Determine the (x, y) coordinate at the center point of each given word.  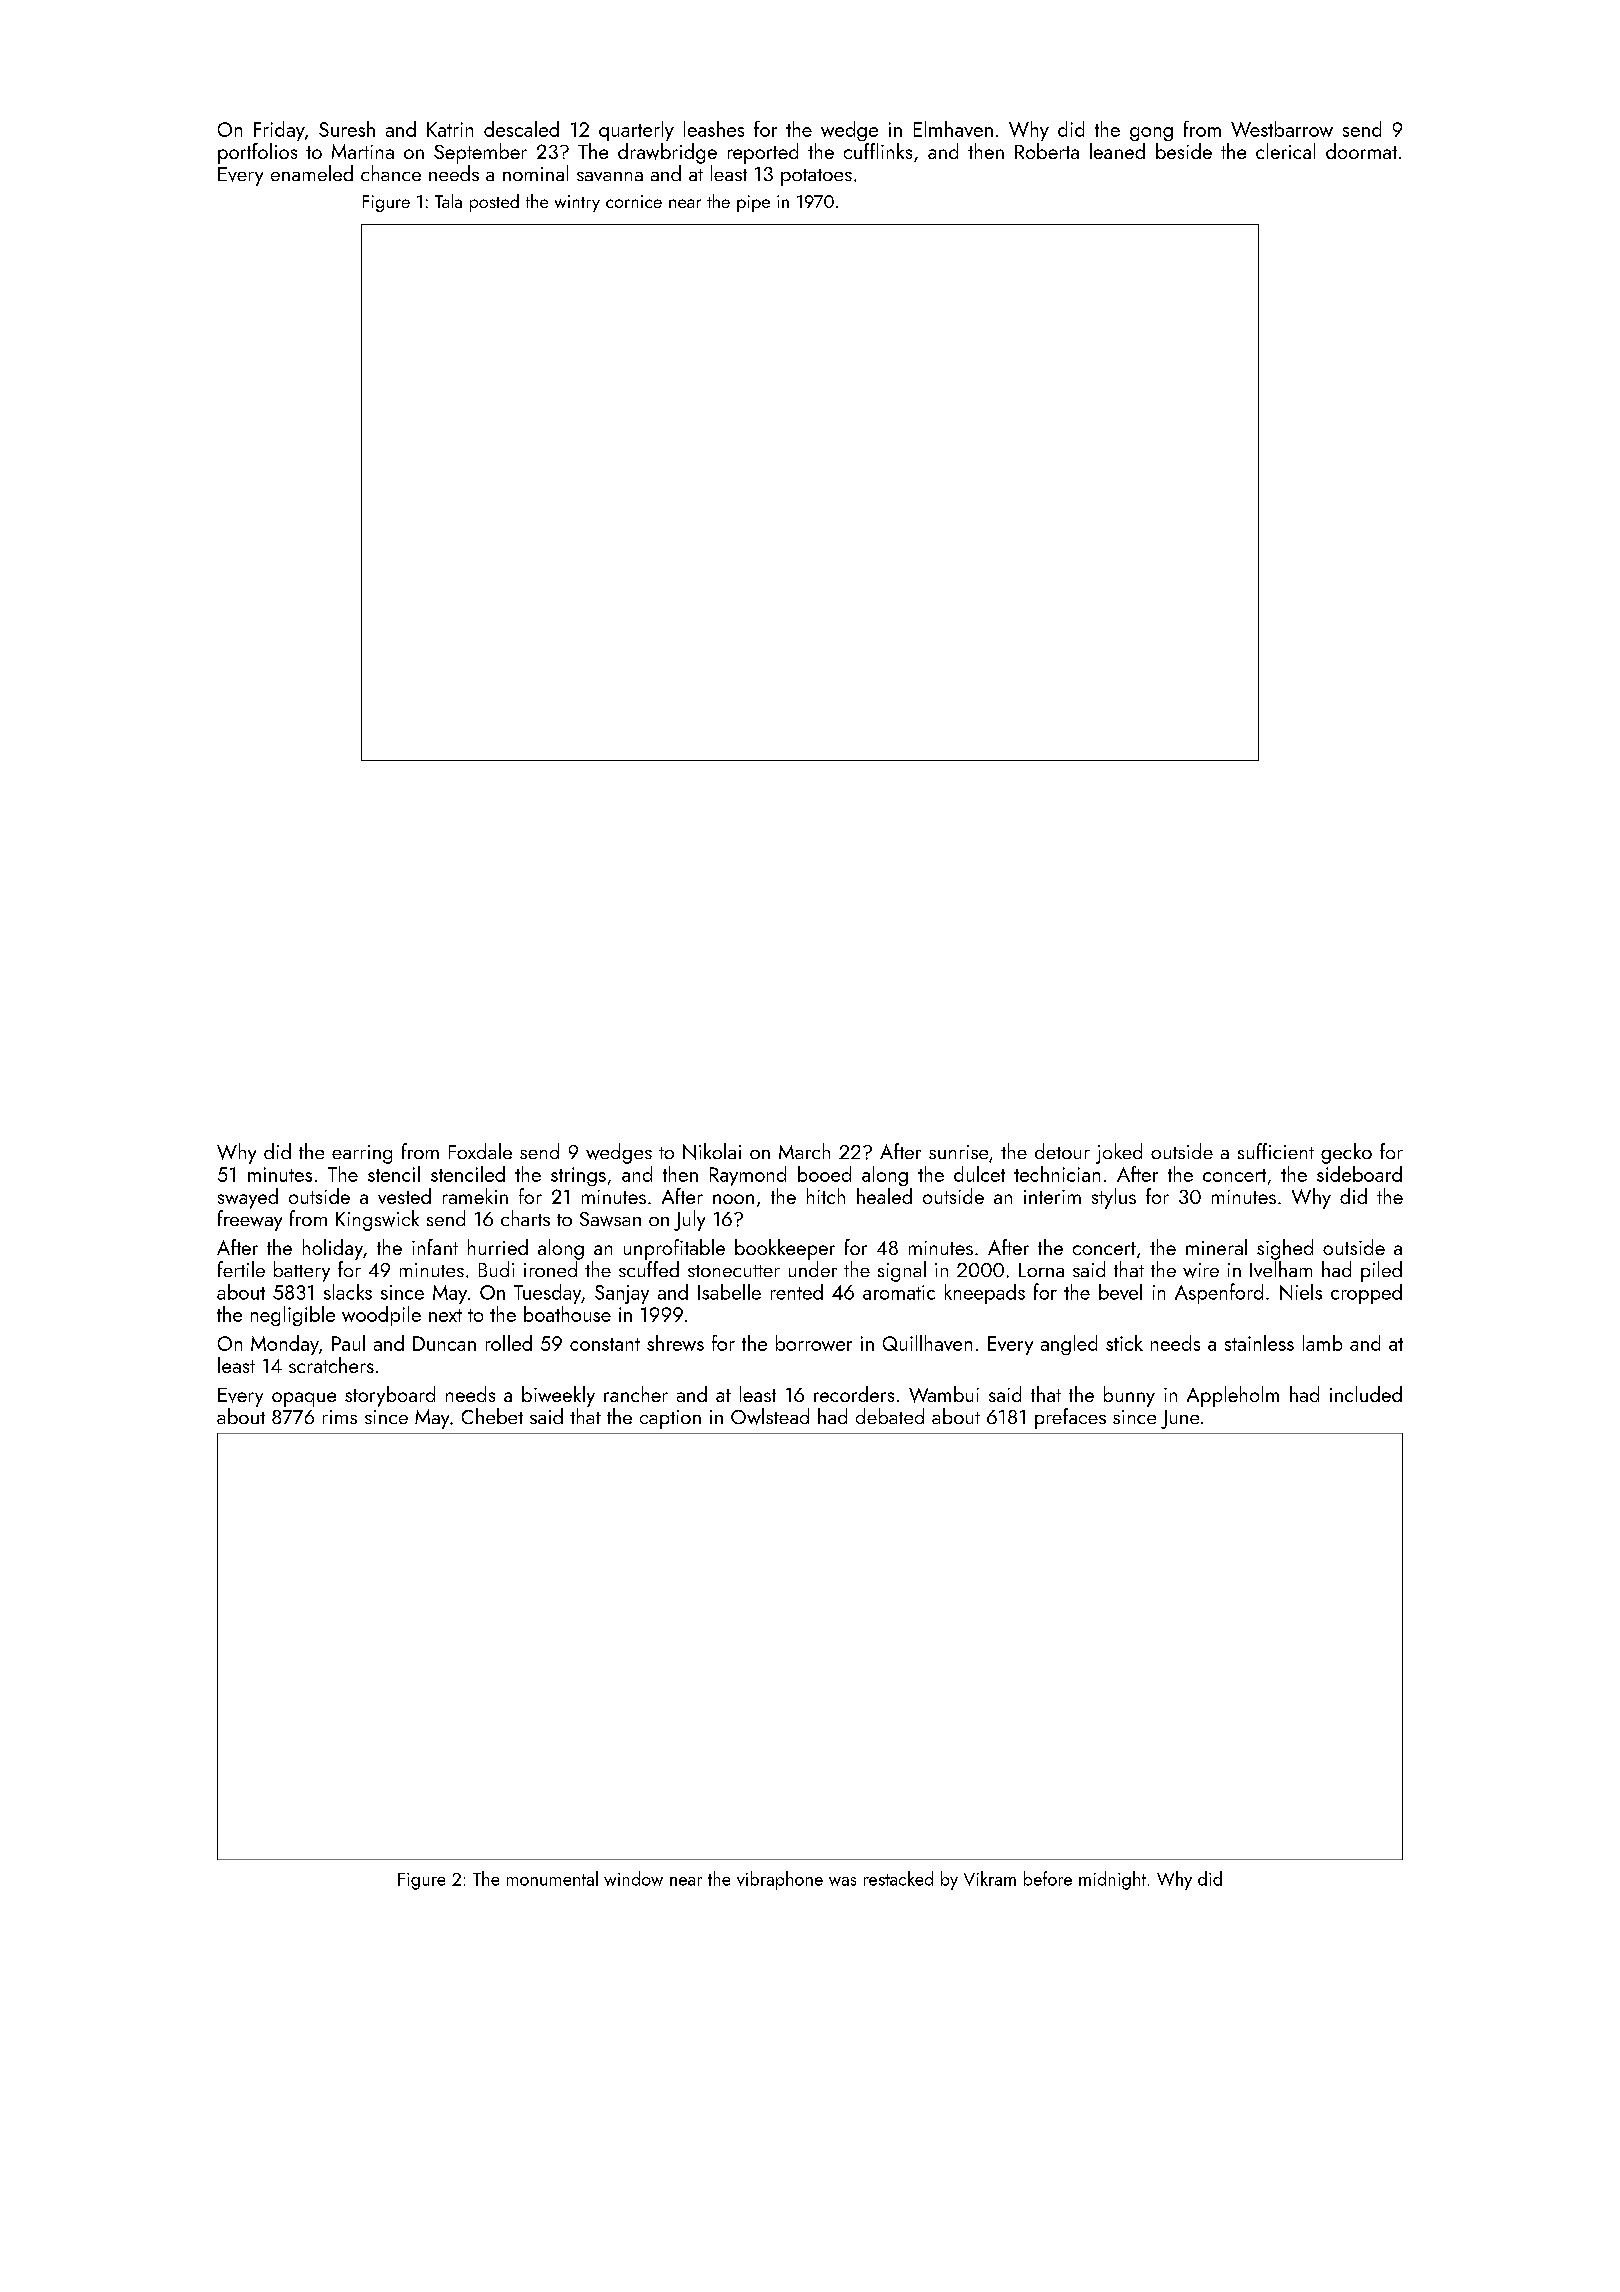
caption (670, 1419)
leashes (714, 129)
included (1366, 1394)
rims (340, 1417)
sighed (1285, 1249)
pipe (753, 203)
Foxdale (480, 1151)
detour (1062, 1151)
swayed (248, 1198)
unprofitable (674, 1249)
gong (1151, 134)
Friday (279, 131)
